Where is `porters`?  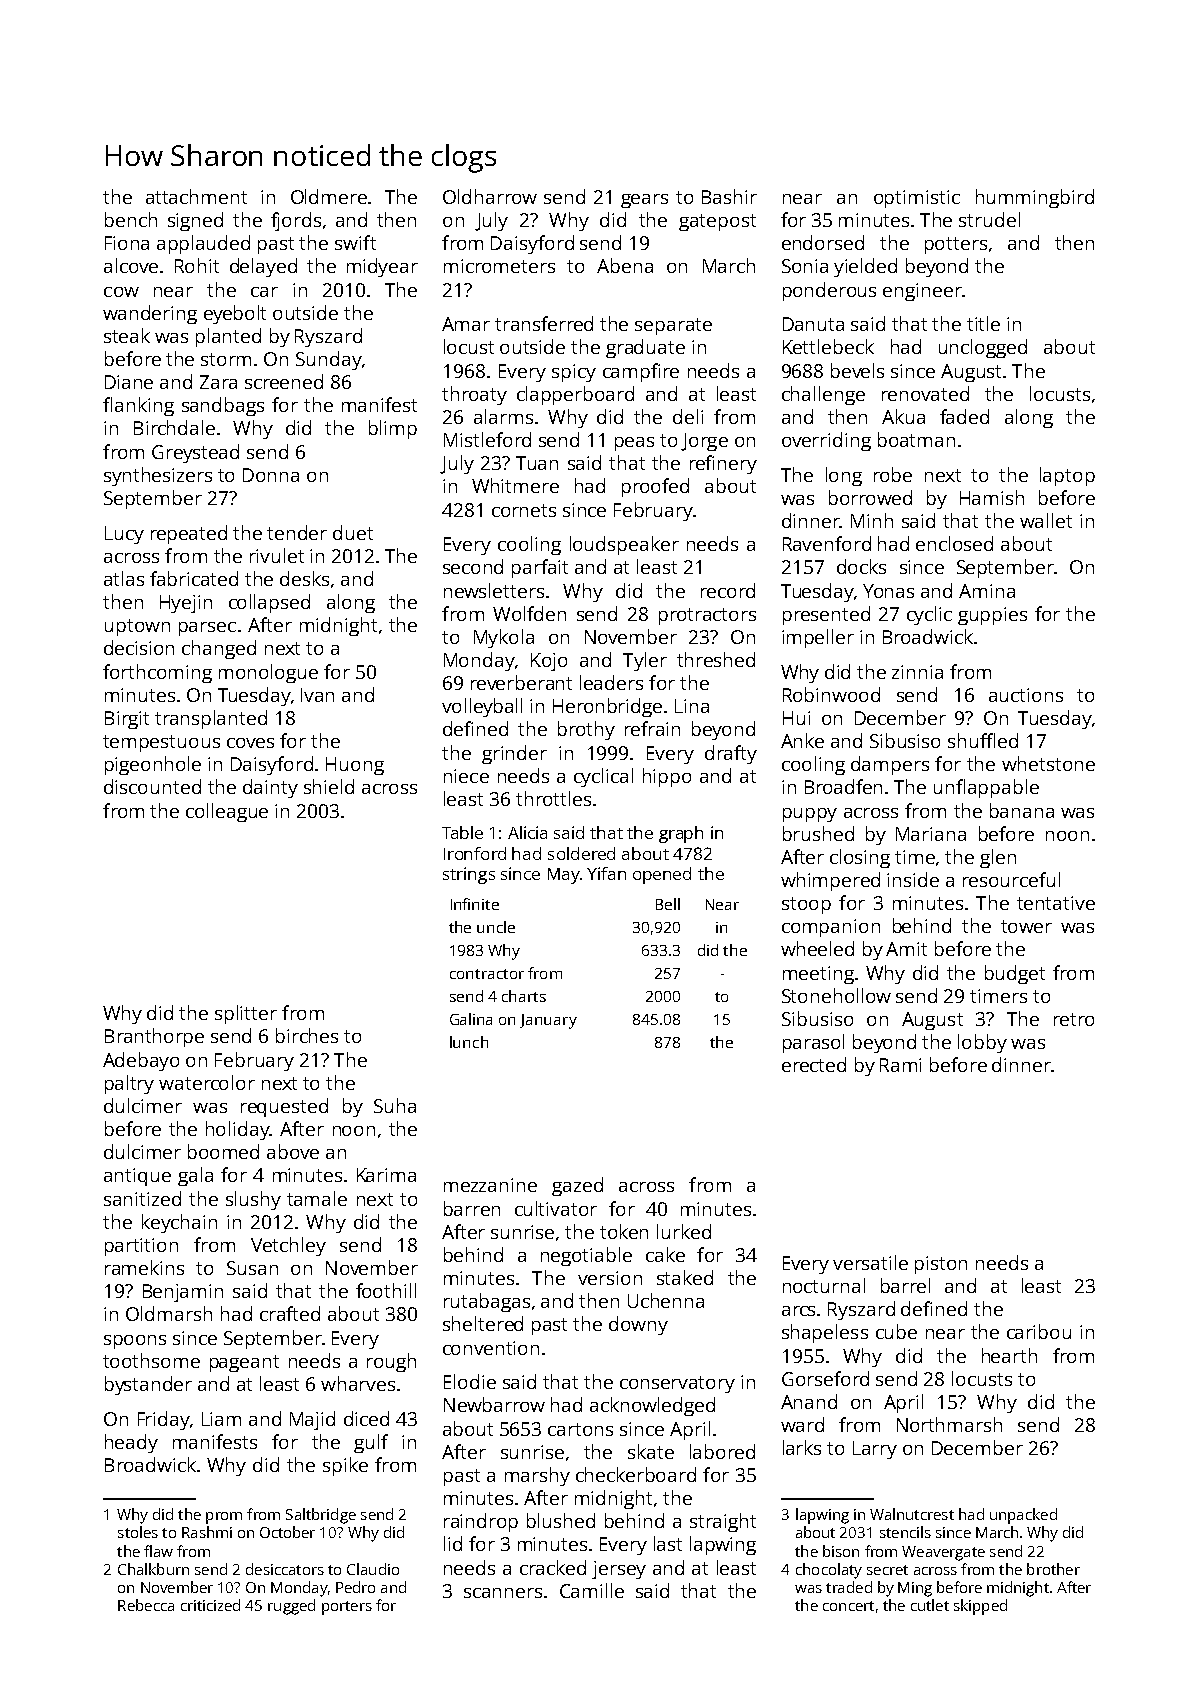
porters is located at coordinates (347, 1608).
